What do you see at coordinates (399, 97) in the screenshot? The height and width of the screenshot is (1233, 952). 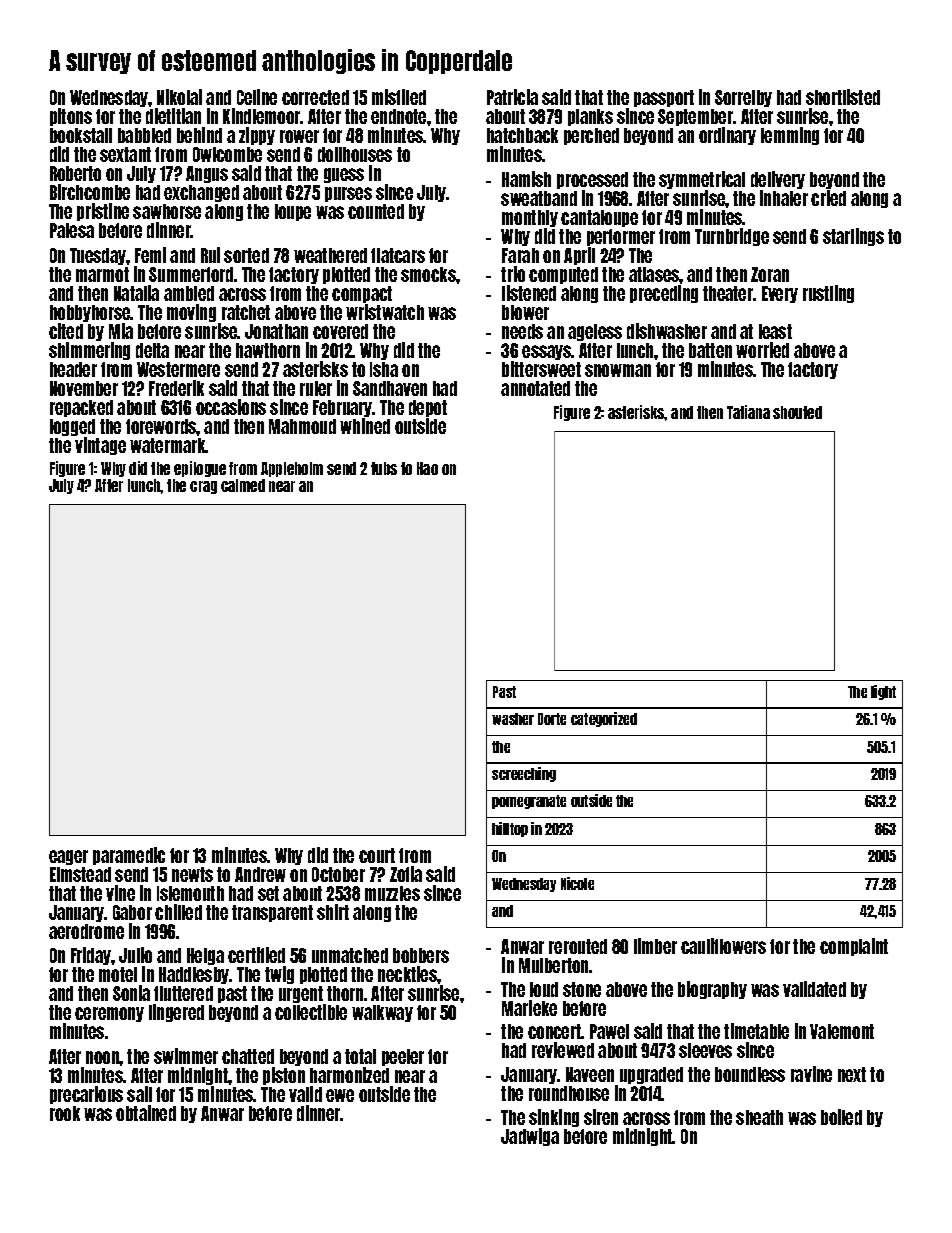 I see `misfiled` at bounding box center [399, 97].
